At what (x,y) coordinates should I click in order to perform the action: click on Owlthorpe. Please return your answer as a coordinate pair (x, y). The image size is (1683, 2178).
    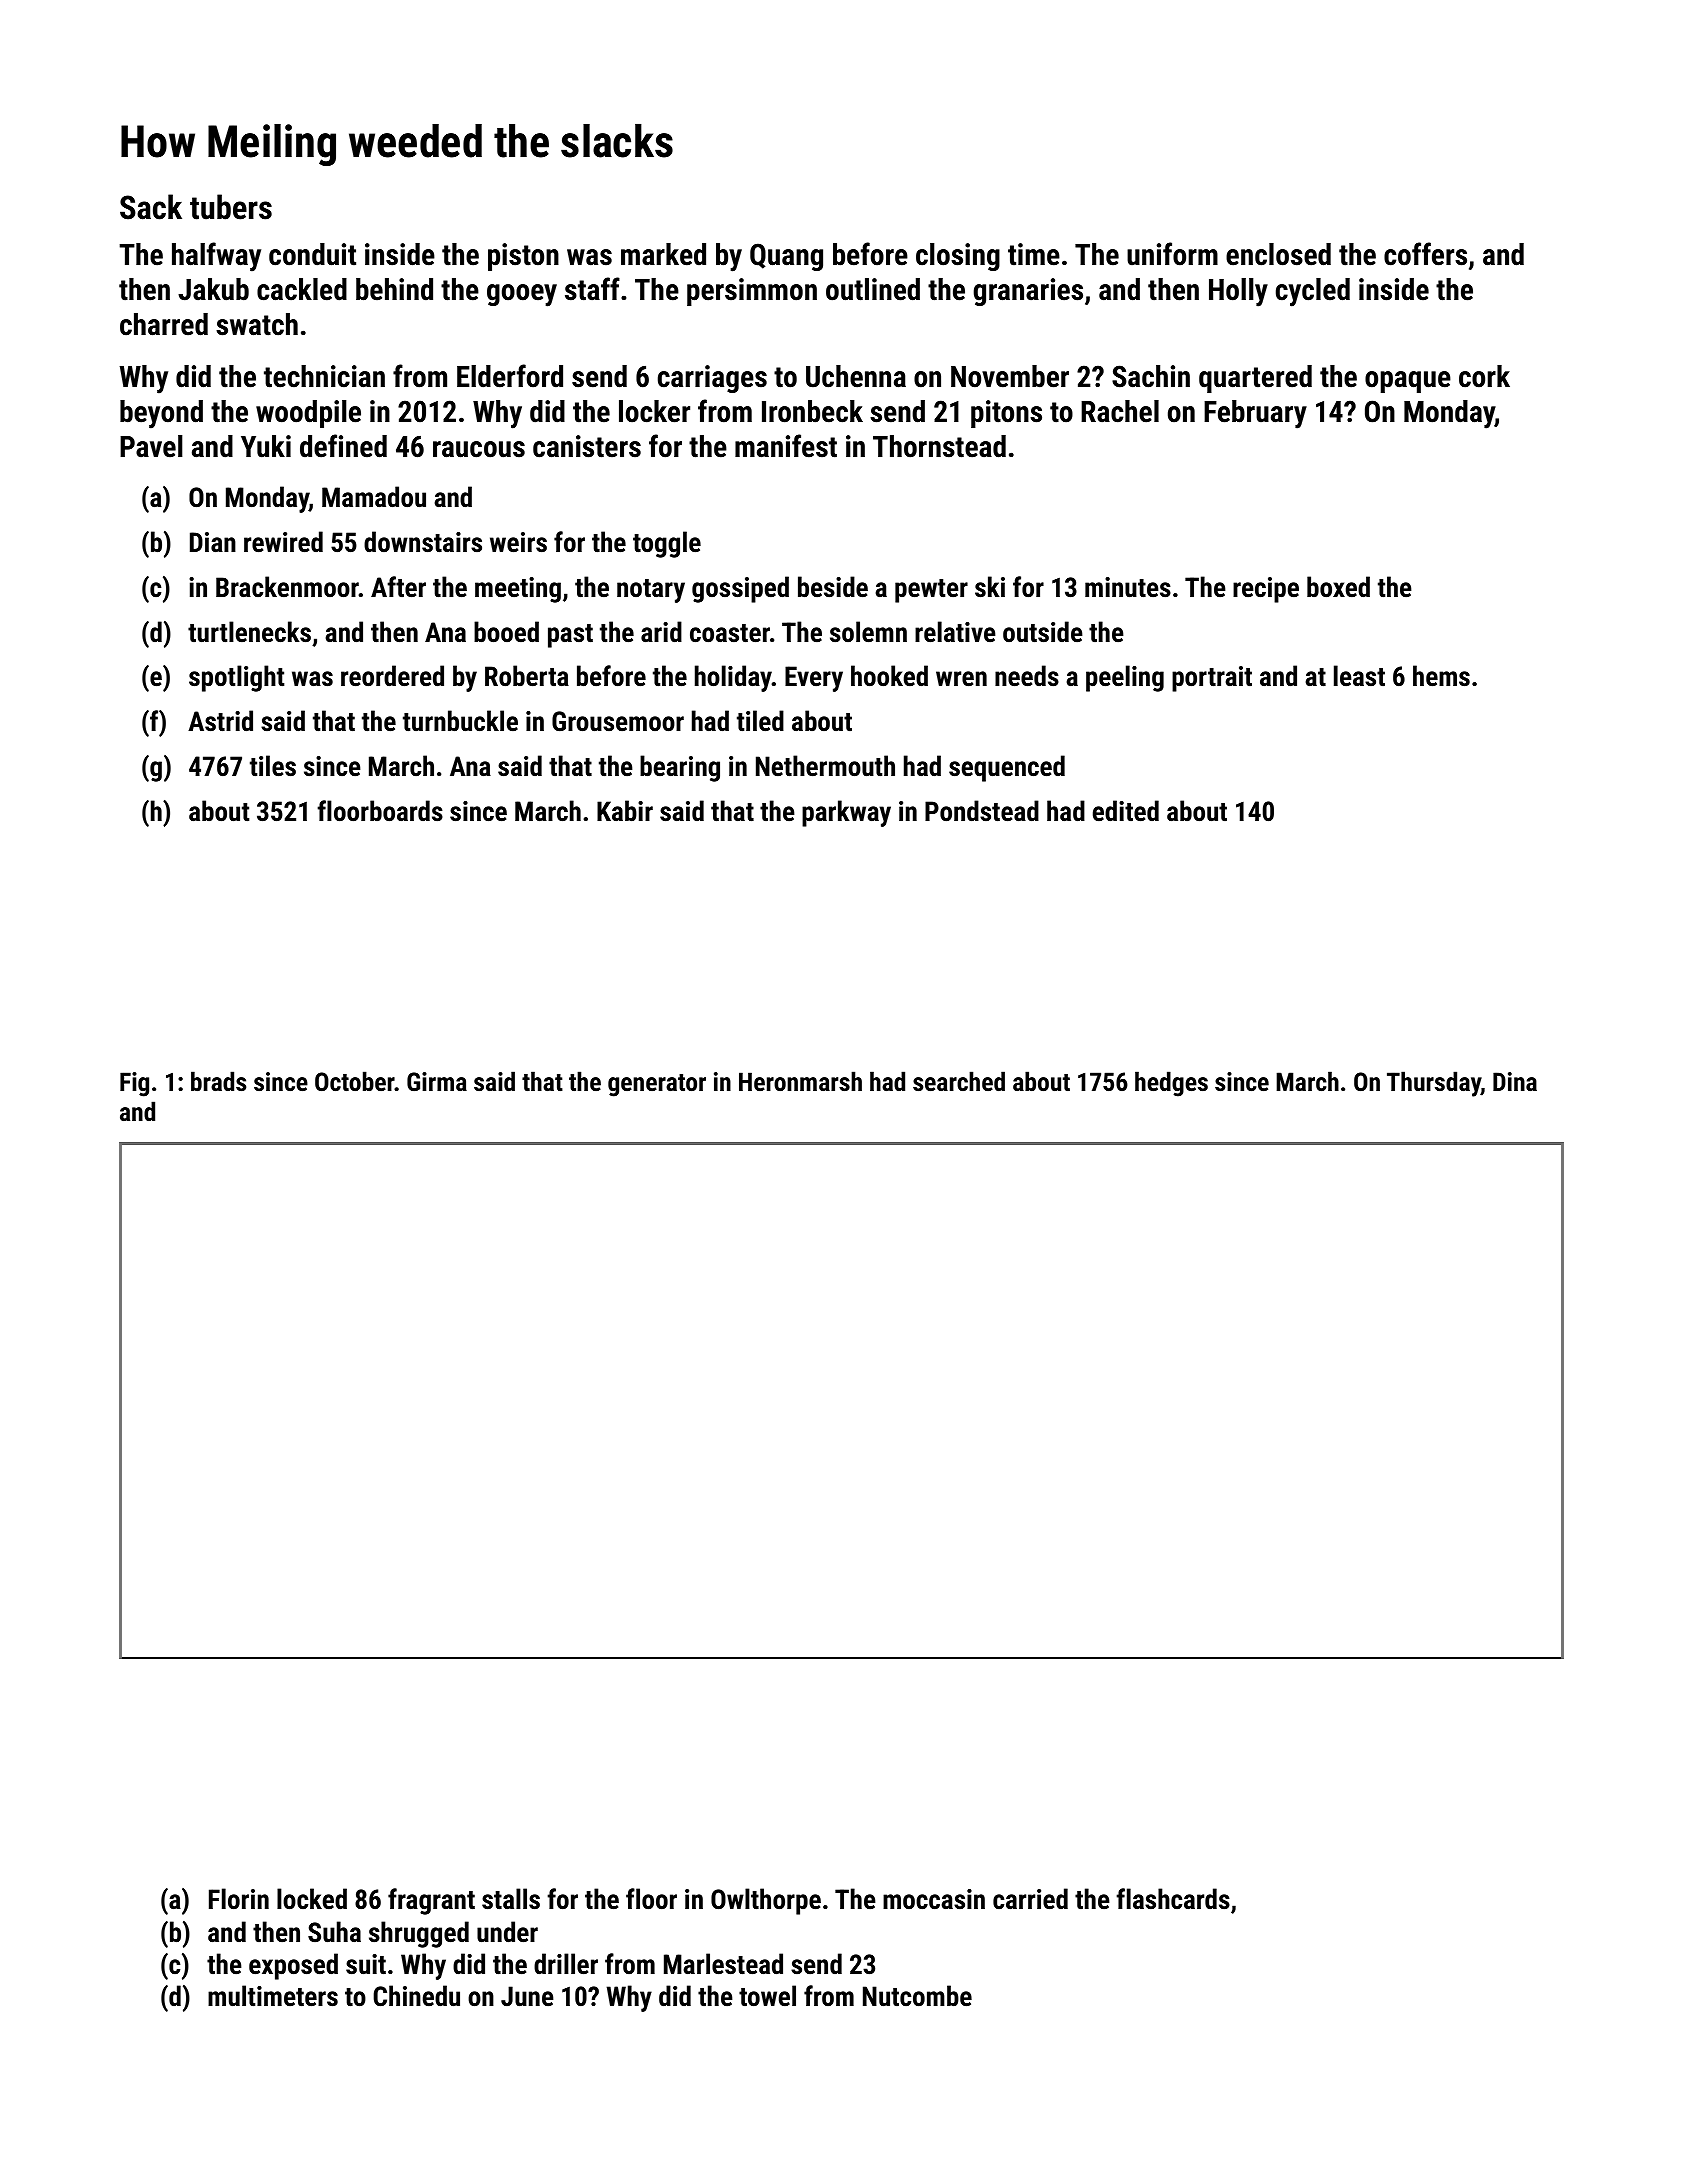
    Looking at the image, I should click on (766, 1901).
